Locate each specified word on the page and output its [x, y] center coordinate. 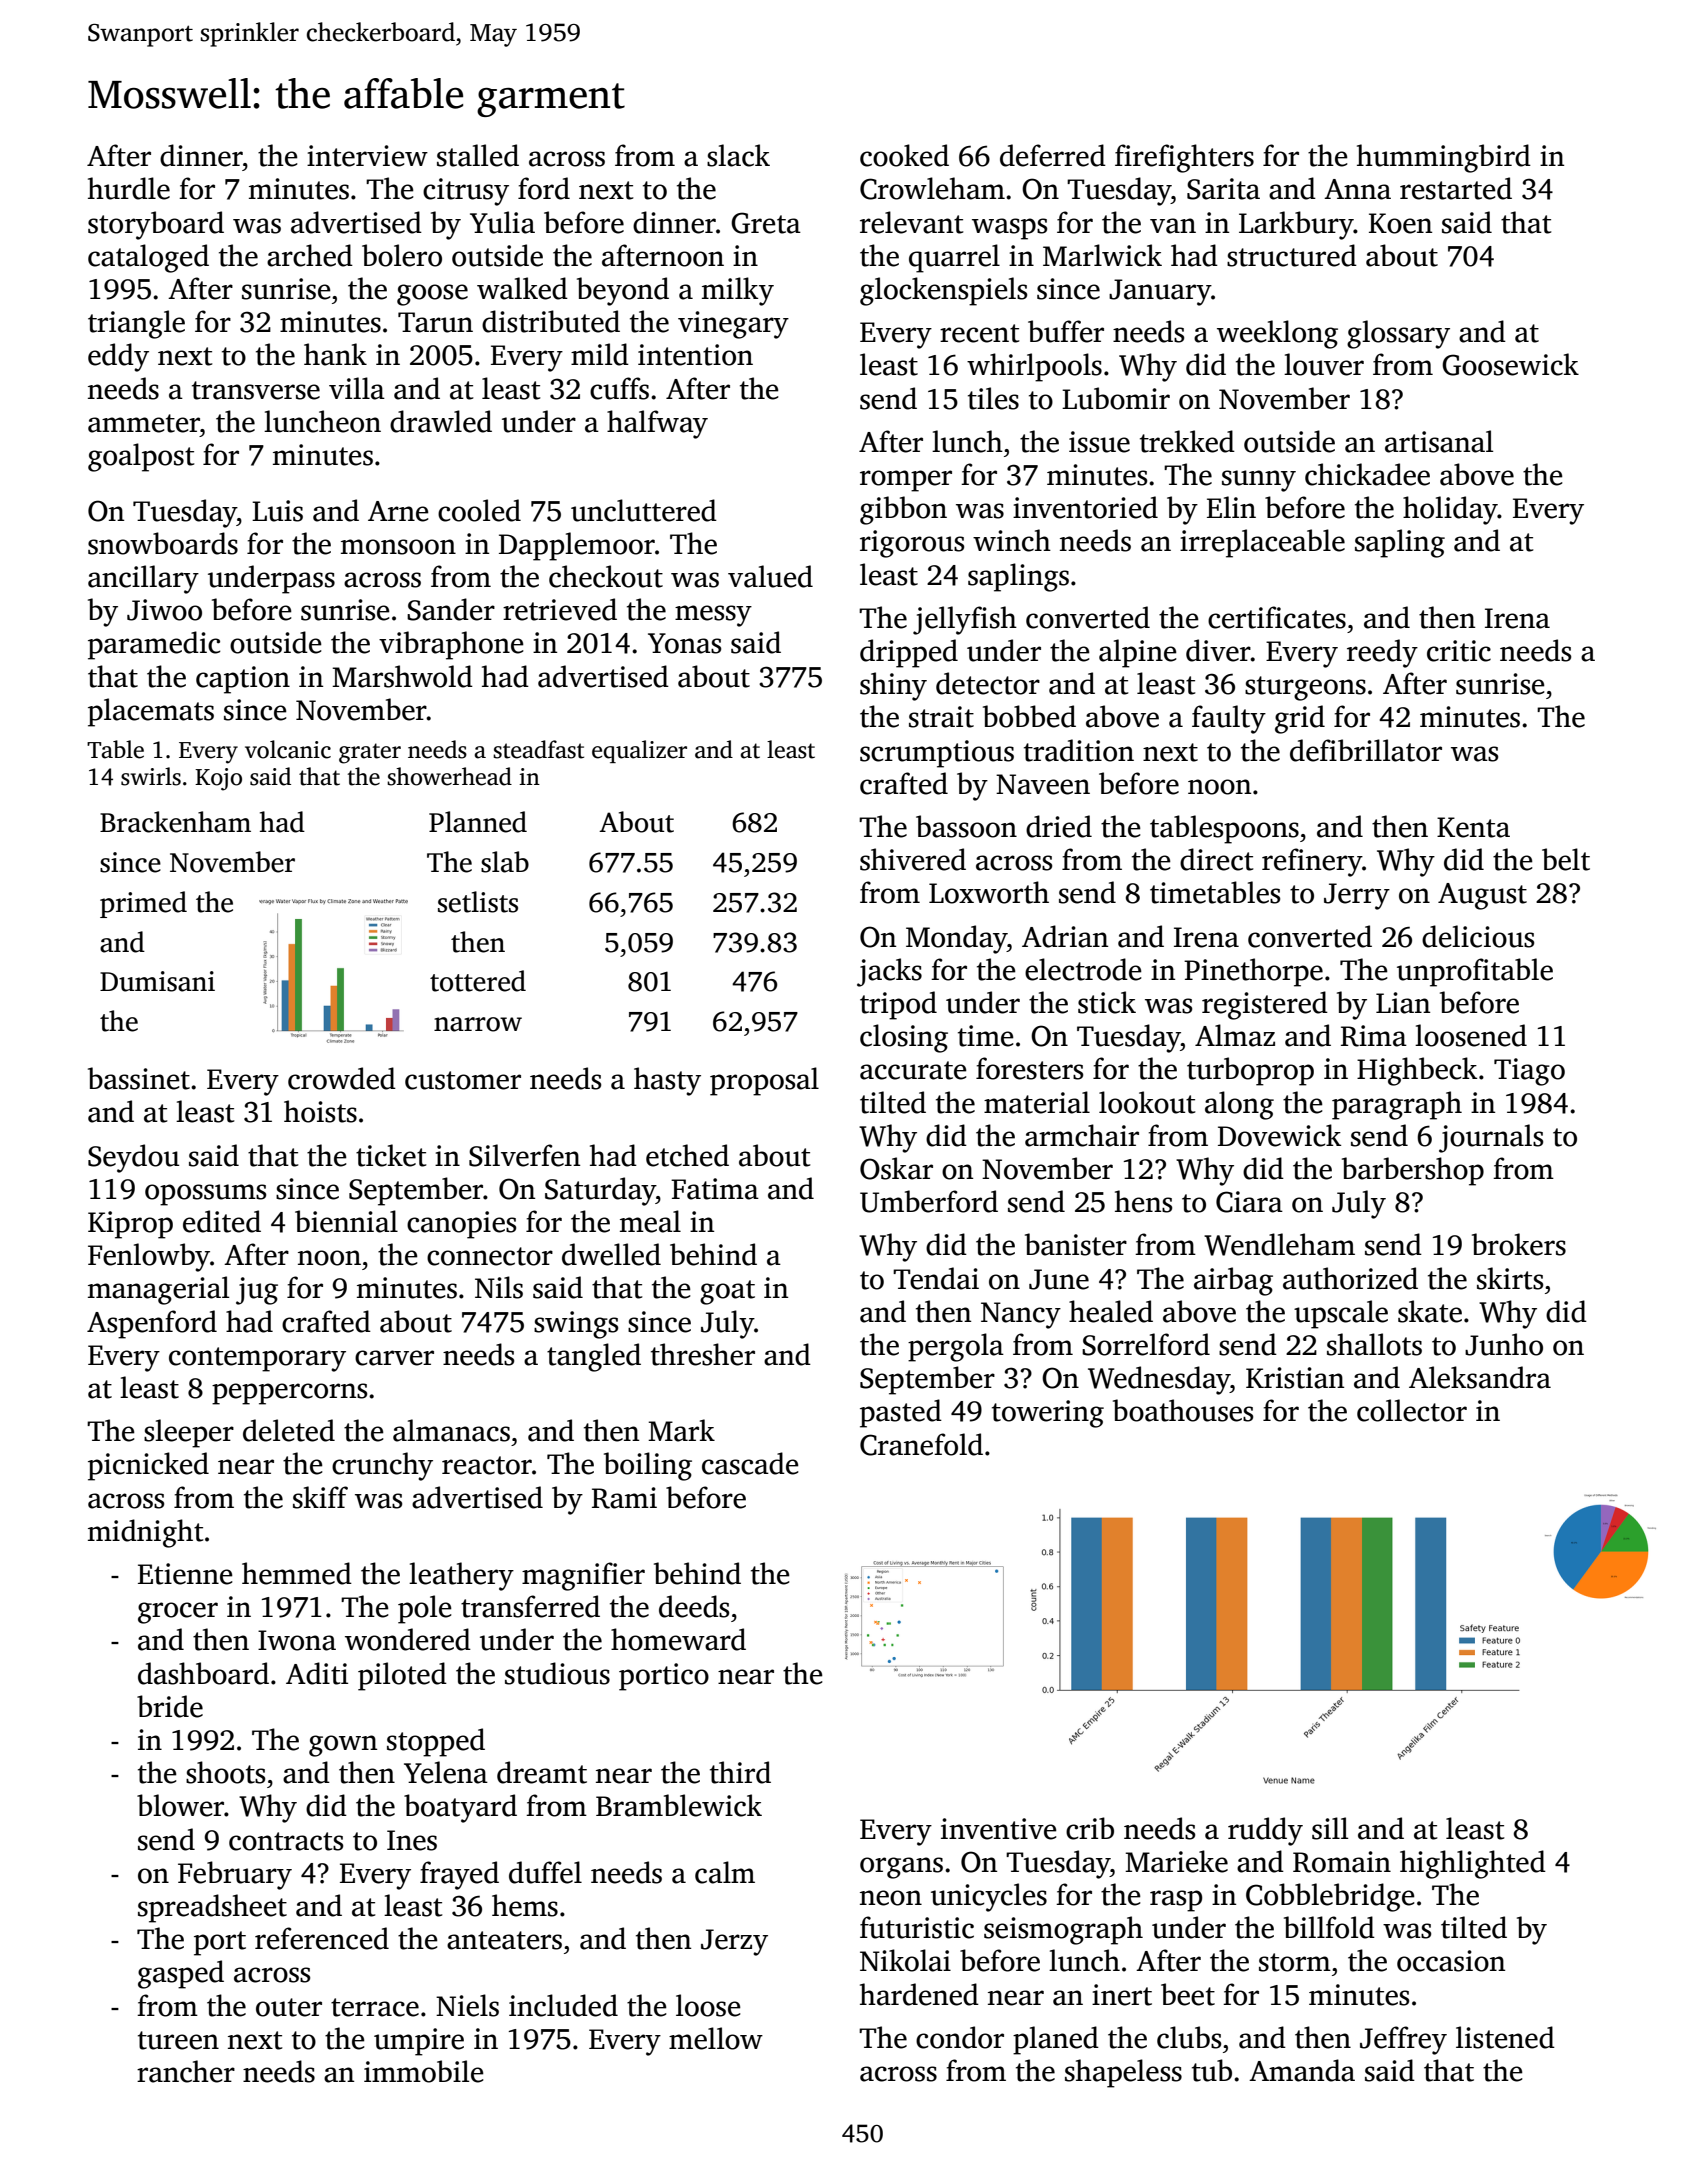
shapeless [1123, 2073]
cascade [750, 1463]
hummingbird [1444, 158]
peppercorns [289, 1394]
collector [1412, 1410]
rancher [186, 2071]
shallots [1374, 1344]
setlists [478, 902]
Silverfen [524, 1155]
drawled [441, 421]
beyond [623, 291]
